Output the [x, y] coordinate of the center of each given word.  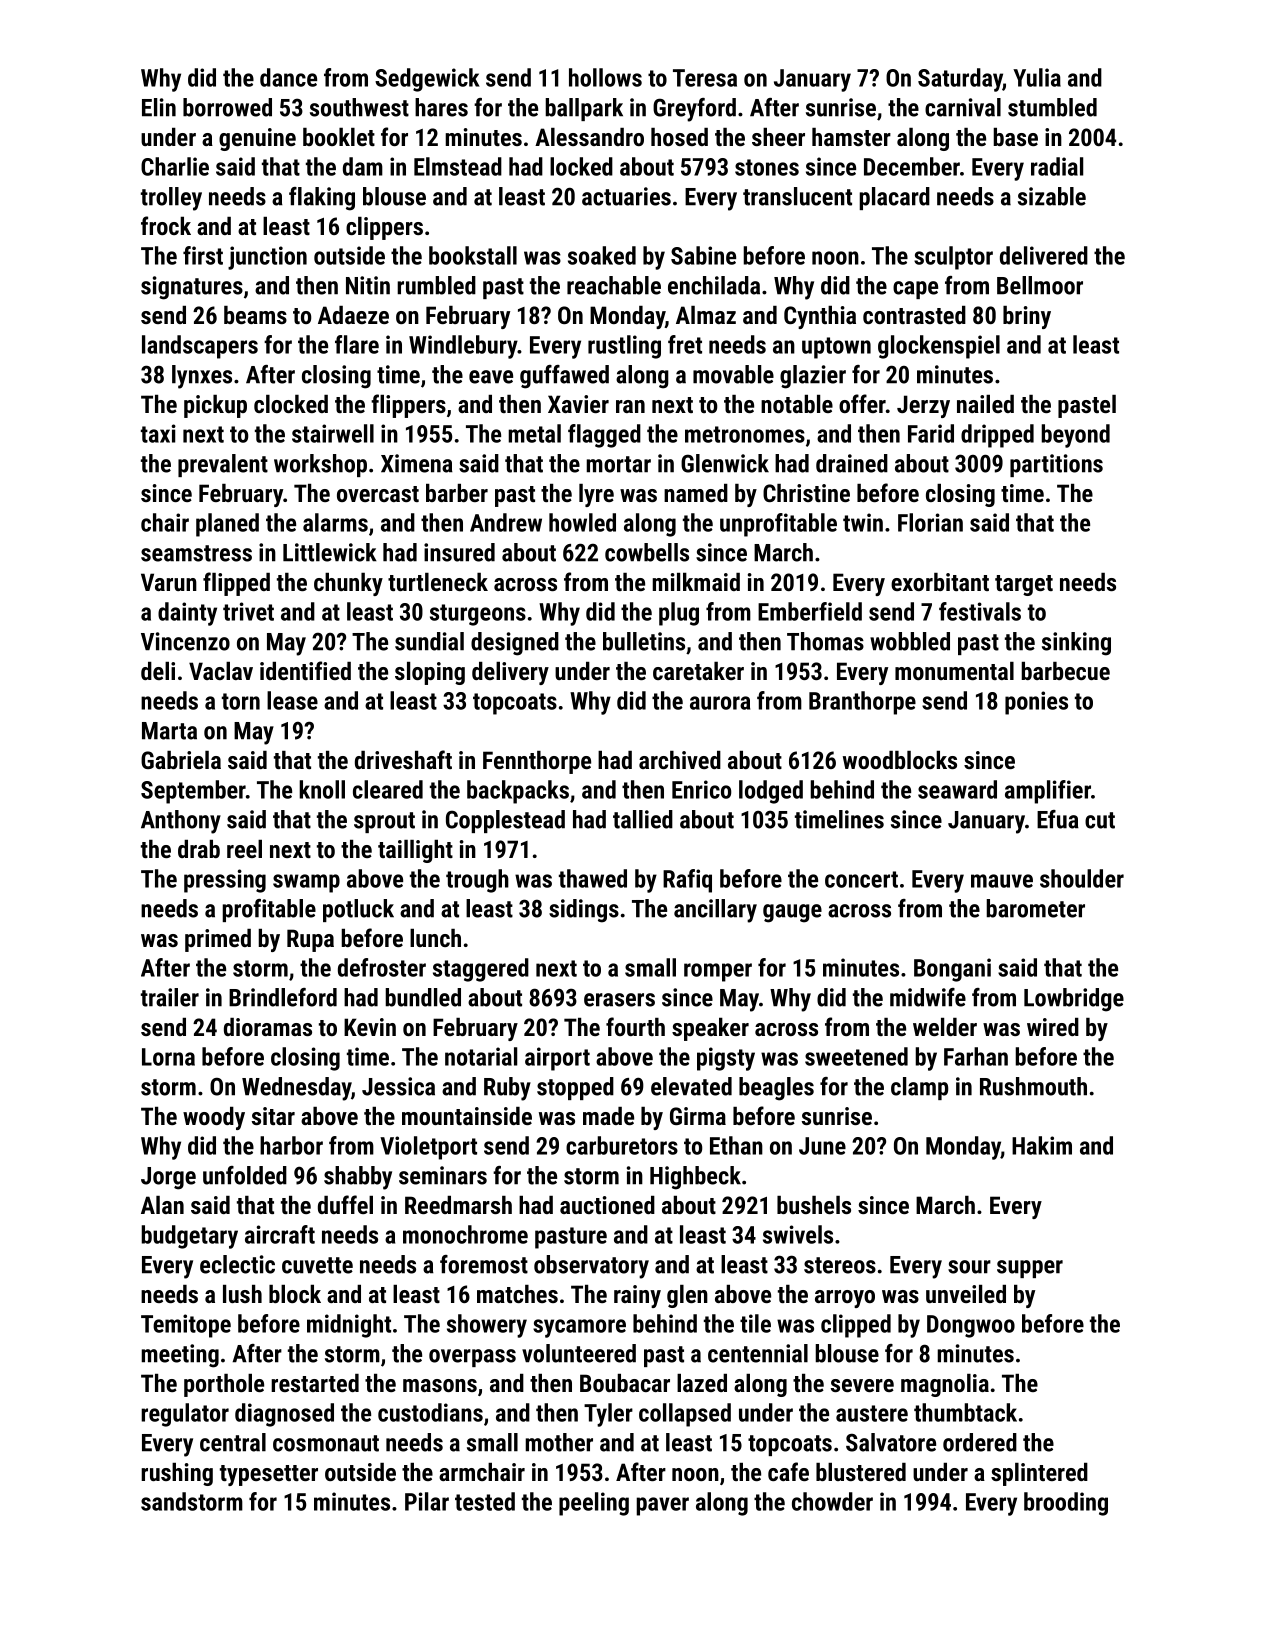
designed [515, 644]
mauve [1002, 881]
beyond [1075, 436]
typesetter [269, 1475]
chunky [348, 584]
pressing [225, 881]
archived [680, 760]
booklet [339, 136]
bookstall [473, 255]
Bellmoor [1040, 285]
